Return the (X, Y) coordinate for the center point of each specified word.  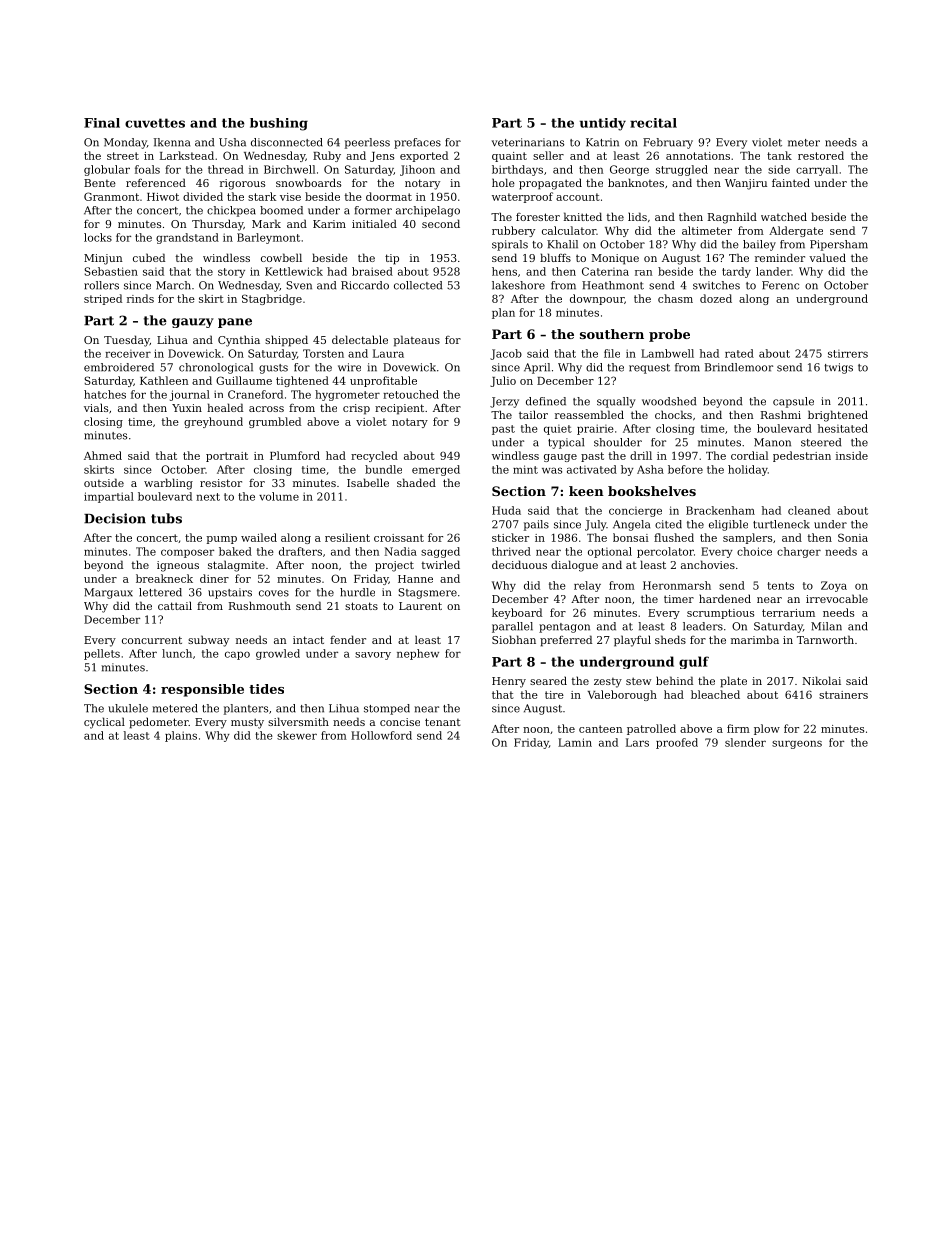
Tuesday (127, 341)
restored (821, 155)
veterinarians (528, 142)
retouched (411, 394)
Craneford (255, 394)
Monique (615, 259)
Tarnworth (825, 639)
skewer (297, 735)
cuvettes (155, 123)
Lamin (575, 742)
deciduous (519, 564)
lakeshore (518, 285)
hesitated (843, 428)
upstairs (230, 593)
